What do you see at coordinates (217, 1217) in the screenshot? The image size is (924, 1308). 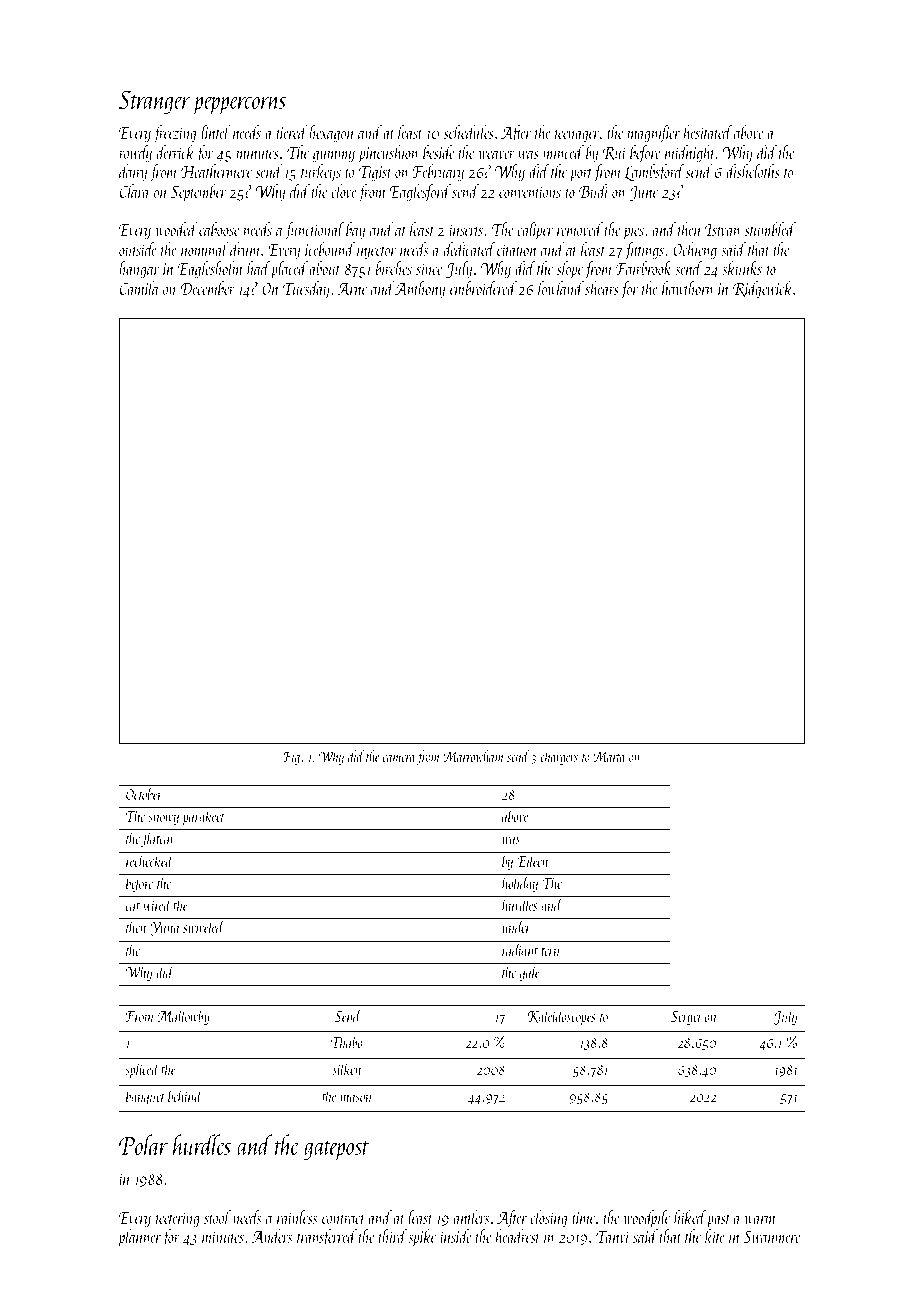 I see `stool` at bounding box center [217, 1217].
